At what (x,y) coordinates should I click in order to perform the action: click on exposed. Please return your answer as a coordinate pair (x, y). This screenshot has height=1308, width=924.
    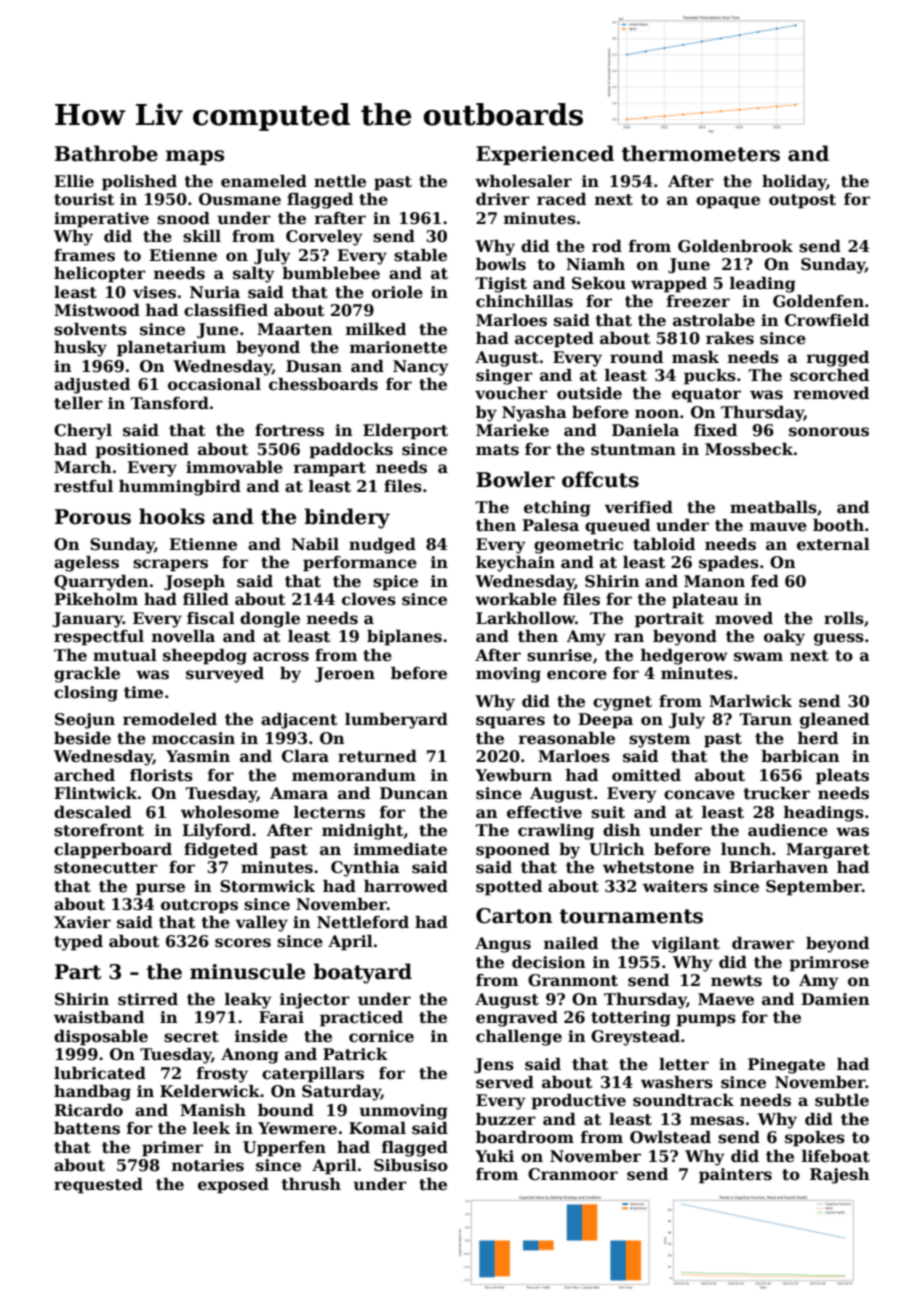
    Looking at the image, I should click on (233, 1186).
